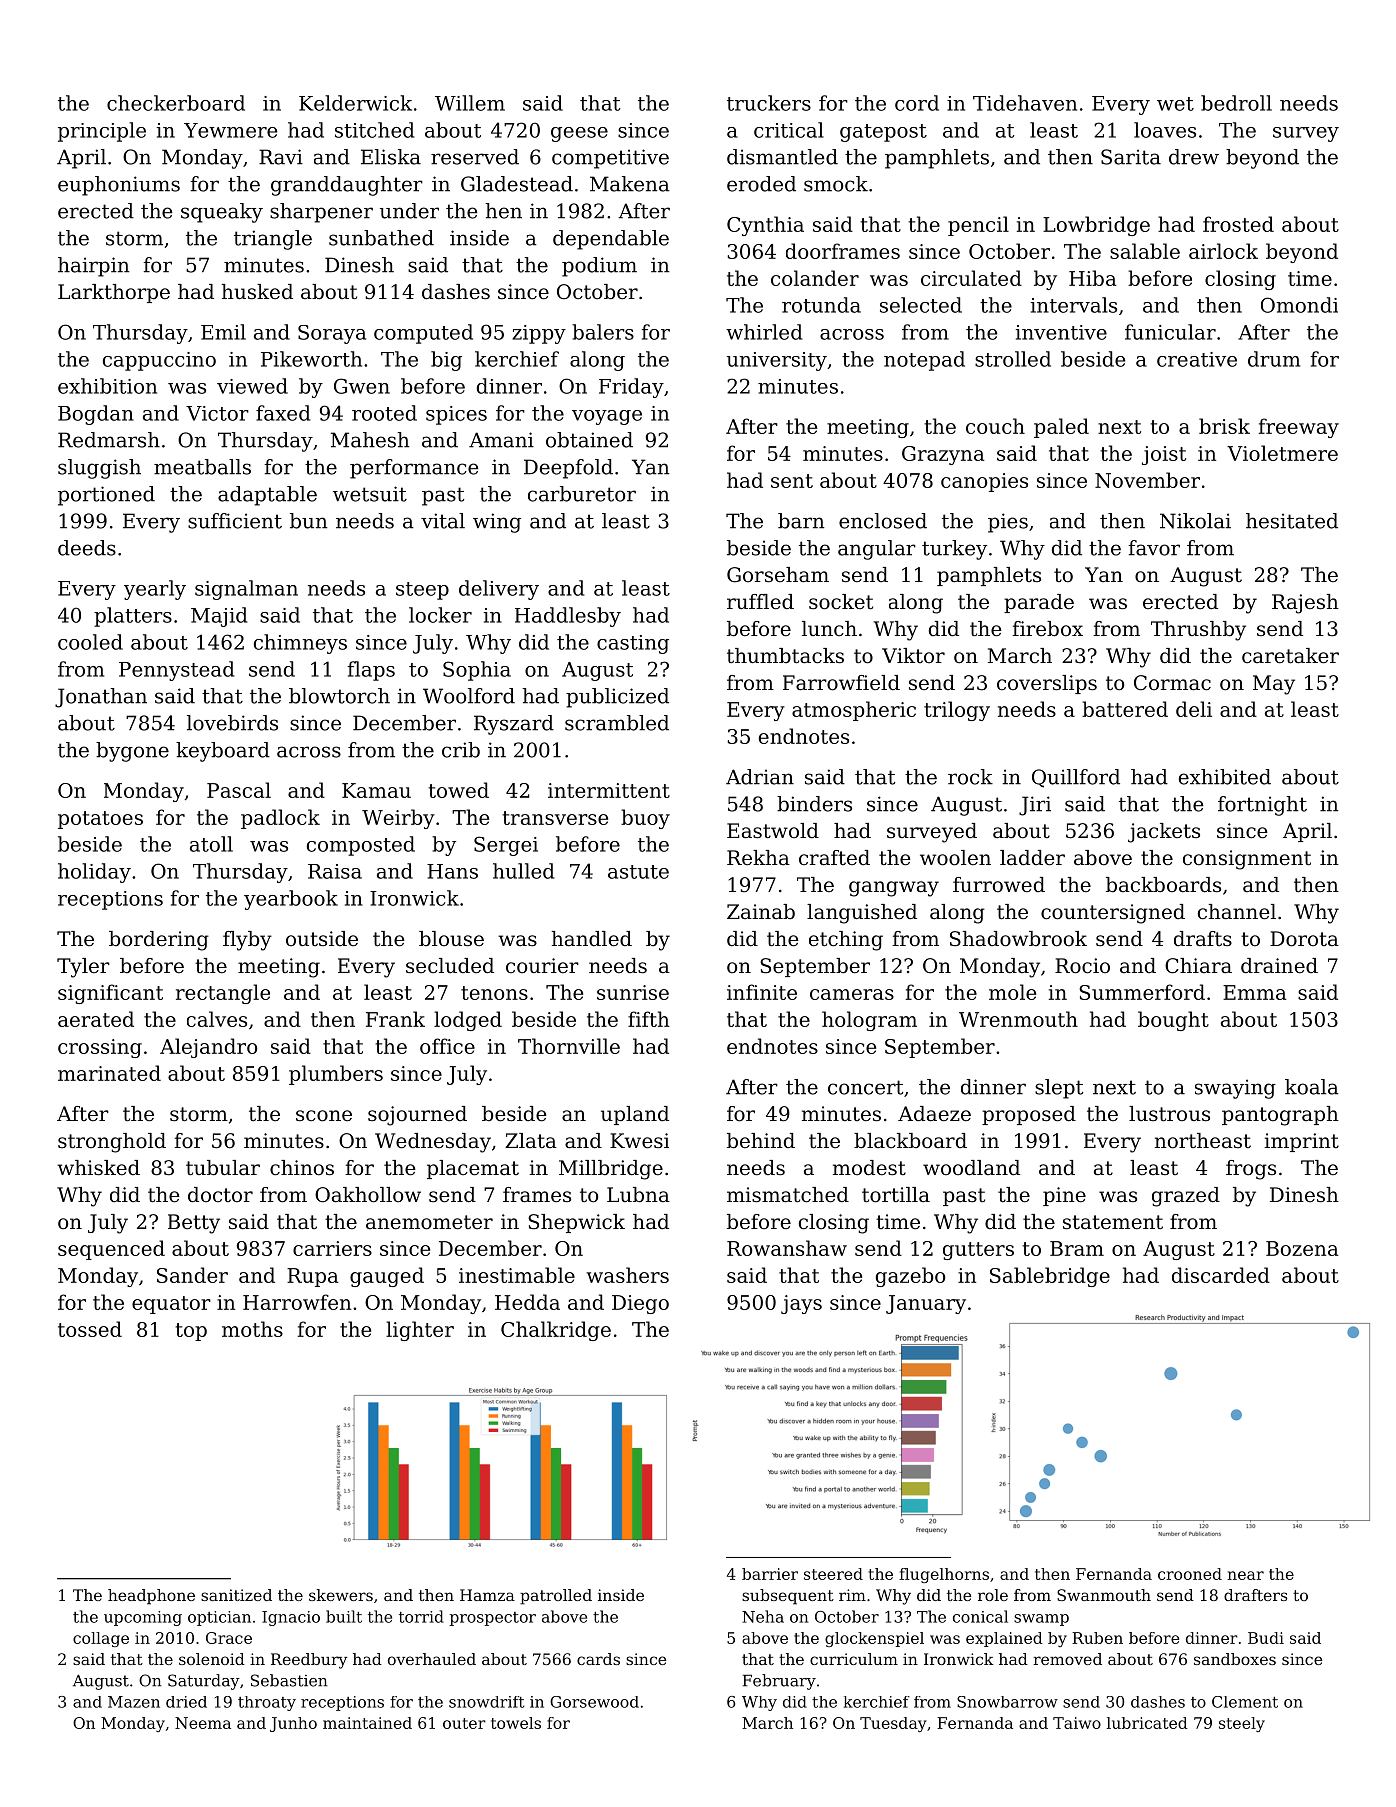 Image resolution: width=1396 pixels, height=1807 pixels. What do you see at coordinates (1301, 1142) in the screenshot?
I see `imprint` at bounding box center [1301, 1142].
